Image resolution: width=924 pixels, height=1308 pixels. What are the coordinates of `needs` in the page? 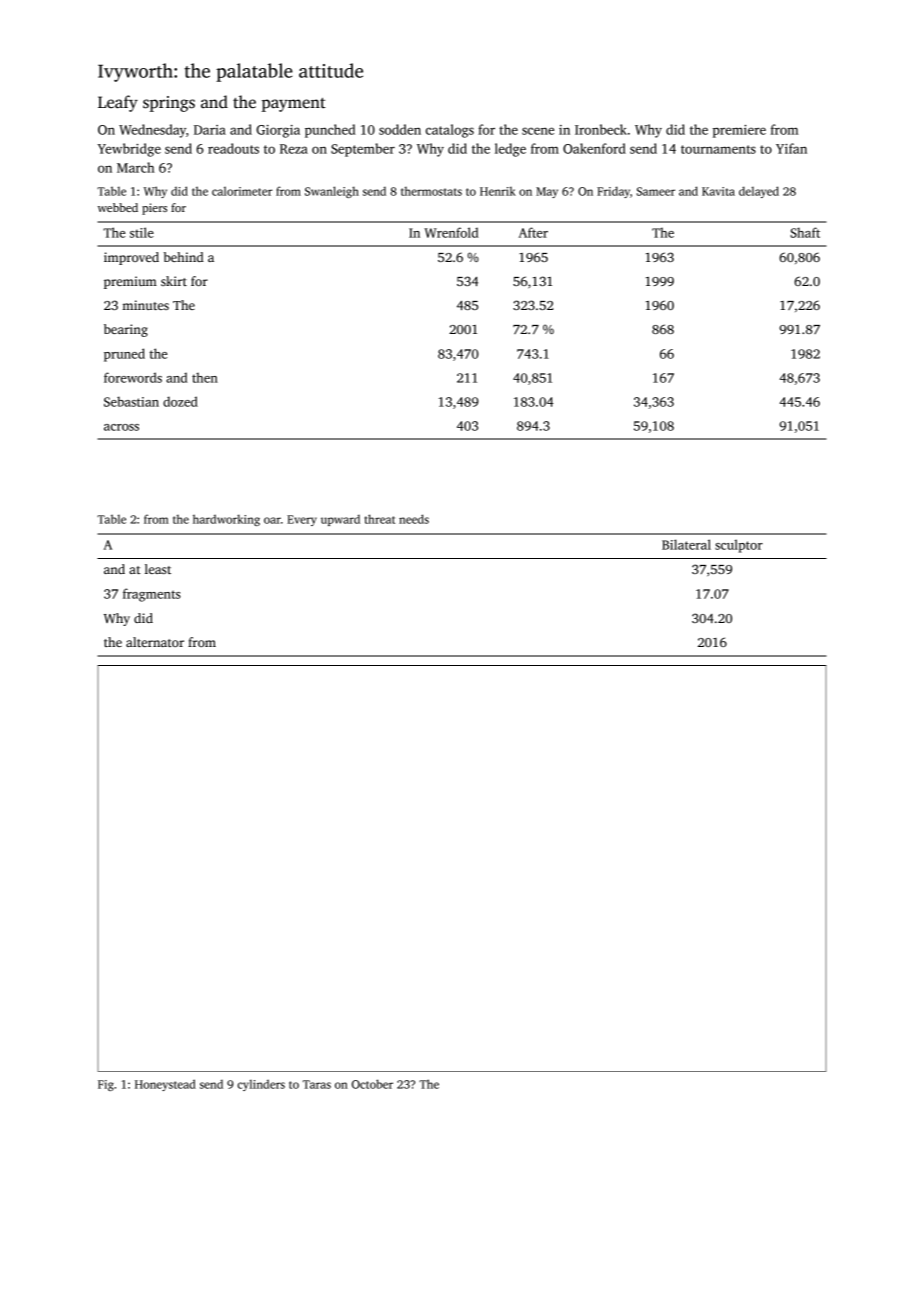 It's located at (414, 519).
